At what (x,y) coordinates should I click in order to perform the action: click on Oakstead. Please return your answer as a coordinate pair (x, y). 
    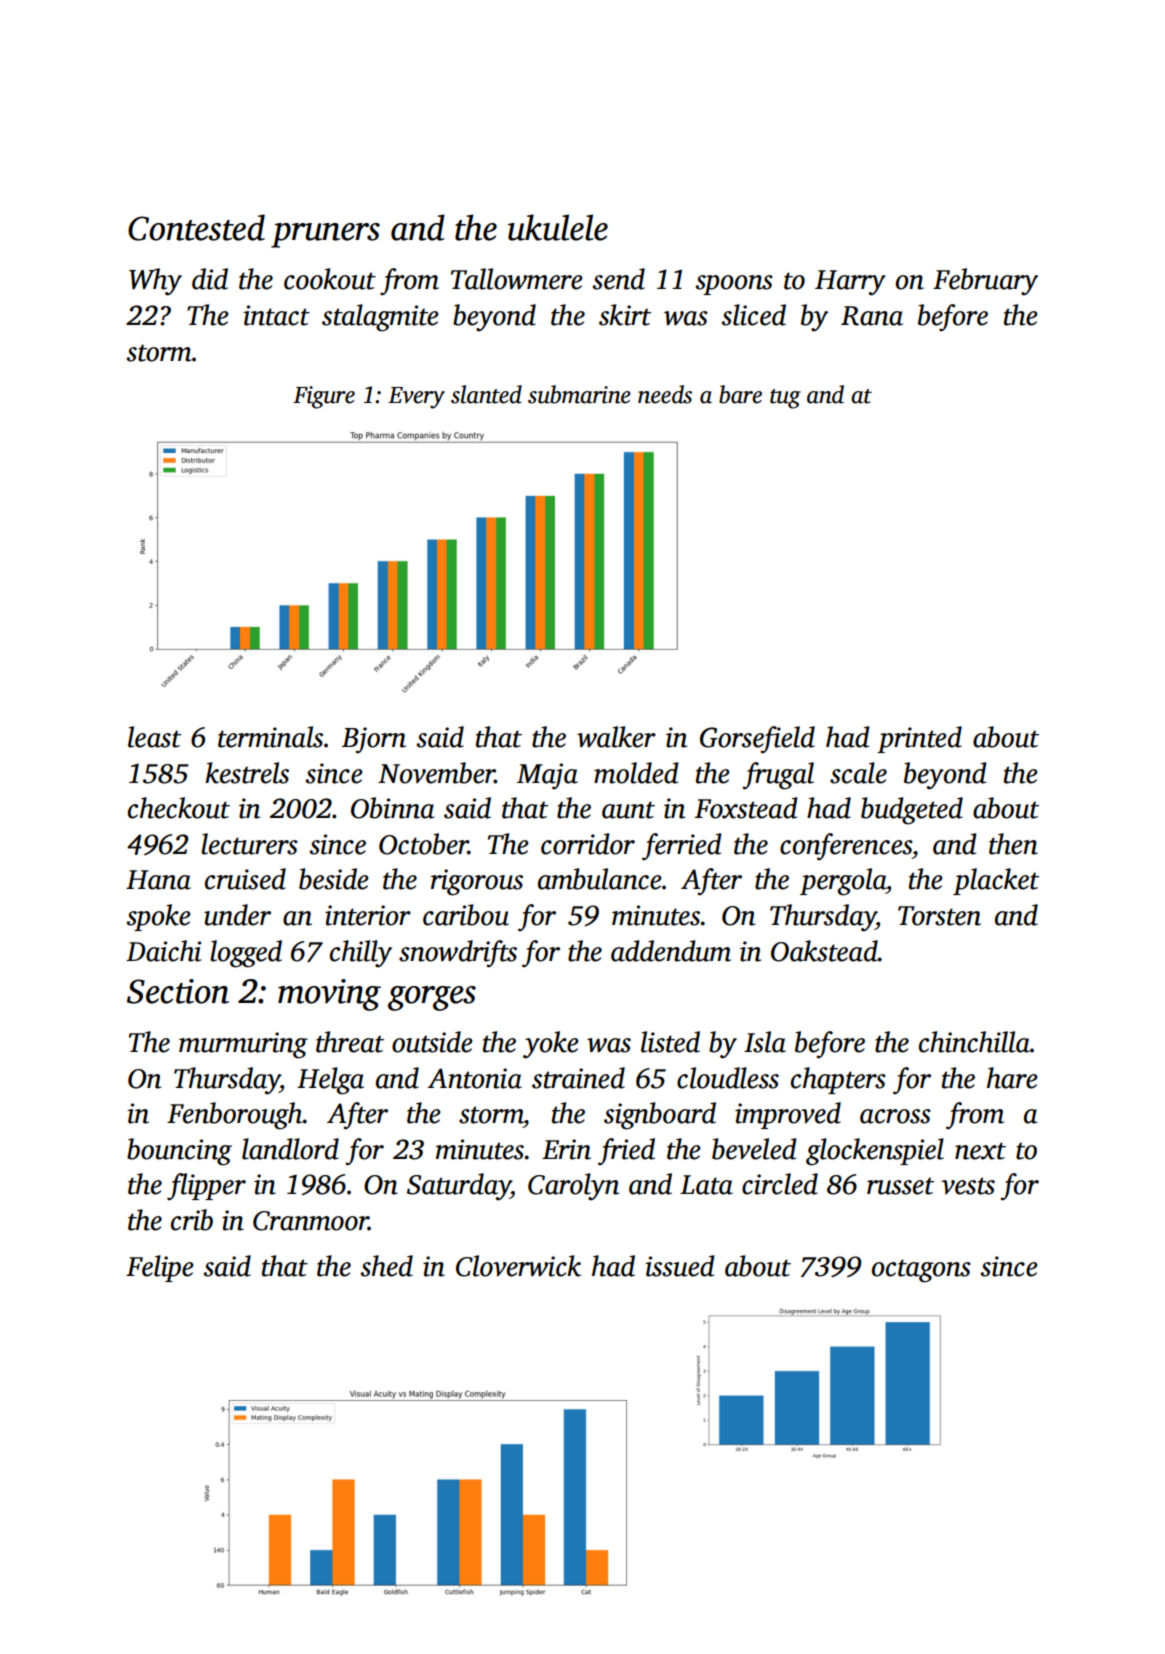
    Looking at the image, I should click on (824, 951).
